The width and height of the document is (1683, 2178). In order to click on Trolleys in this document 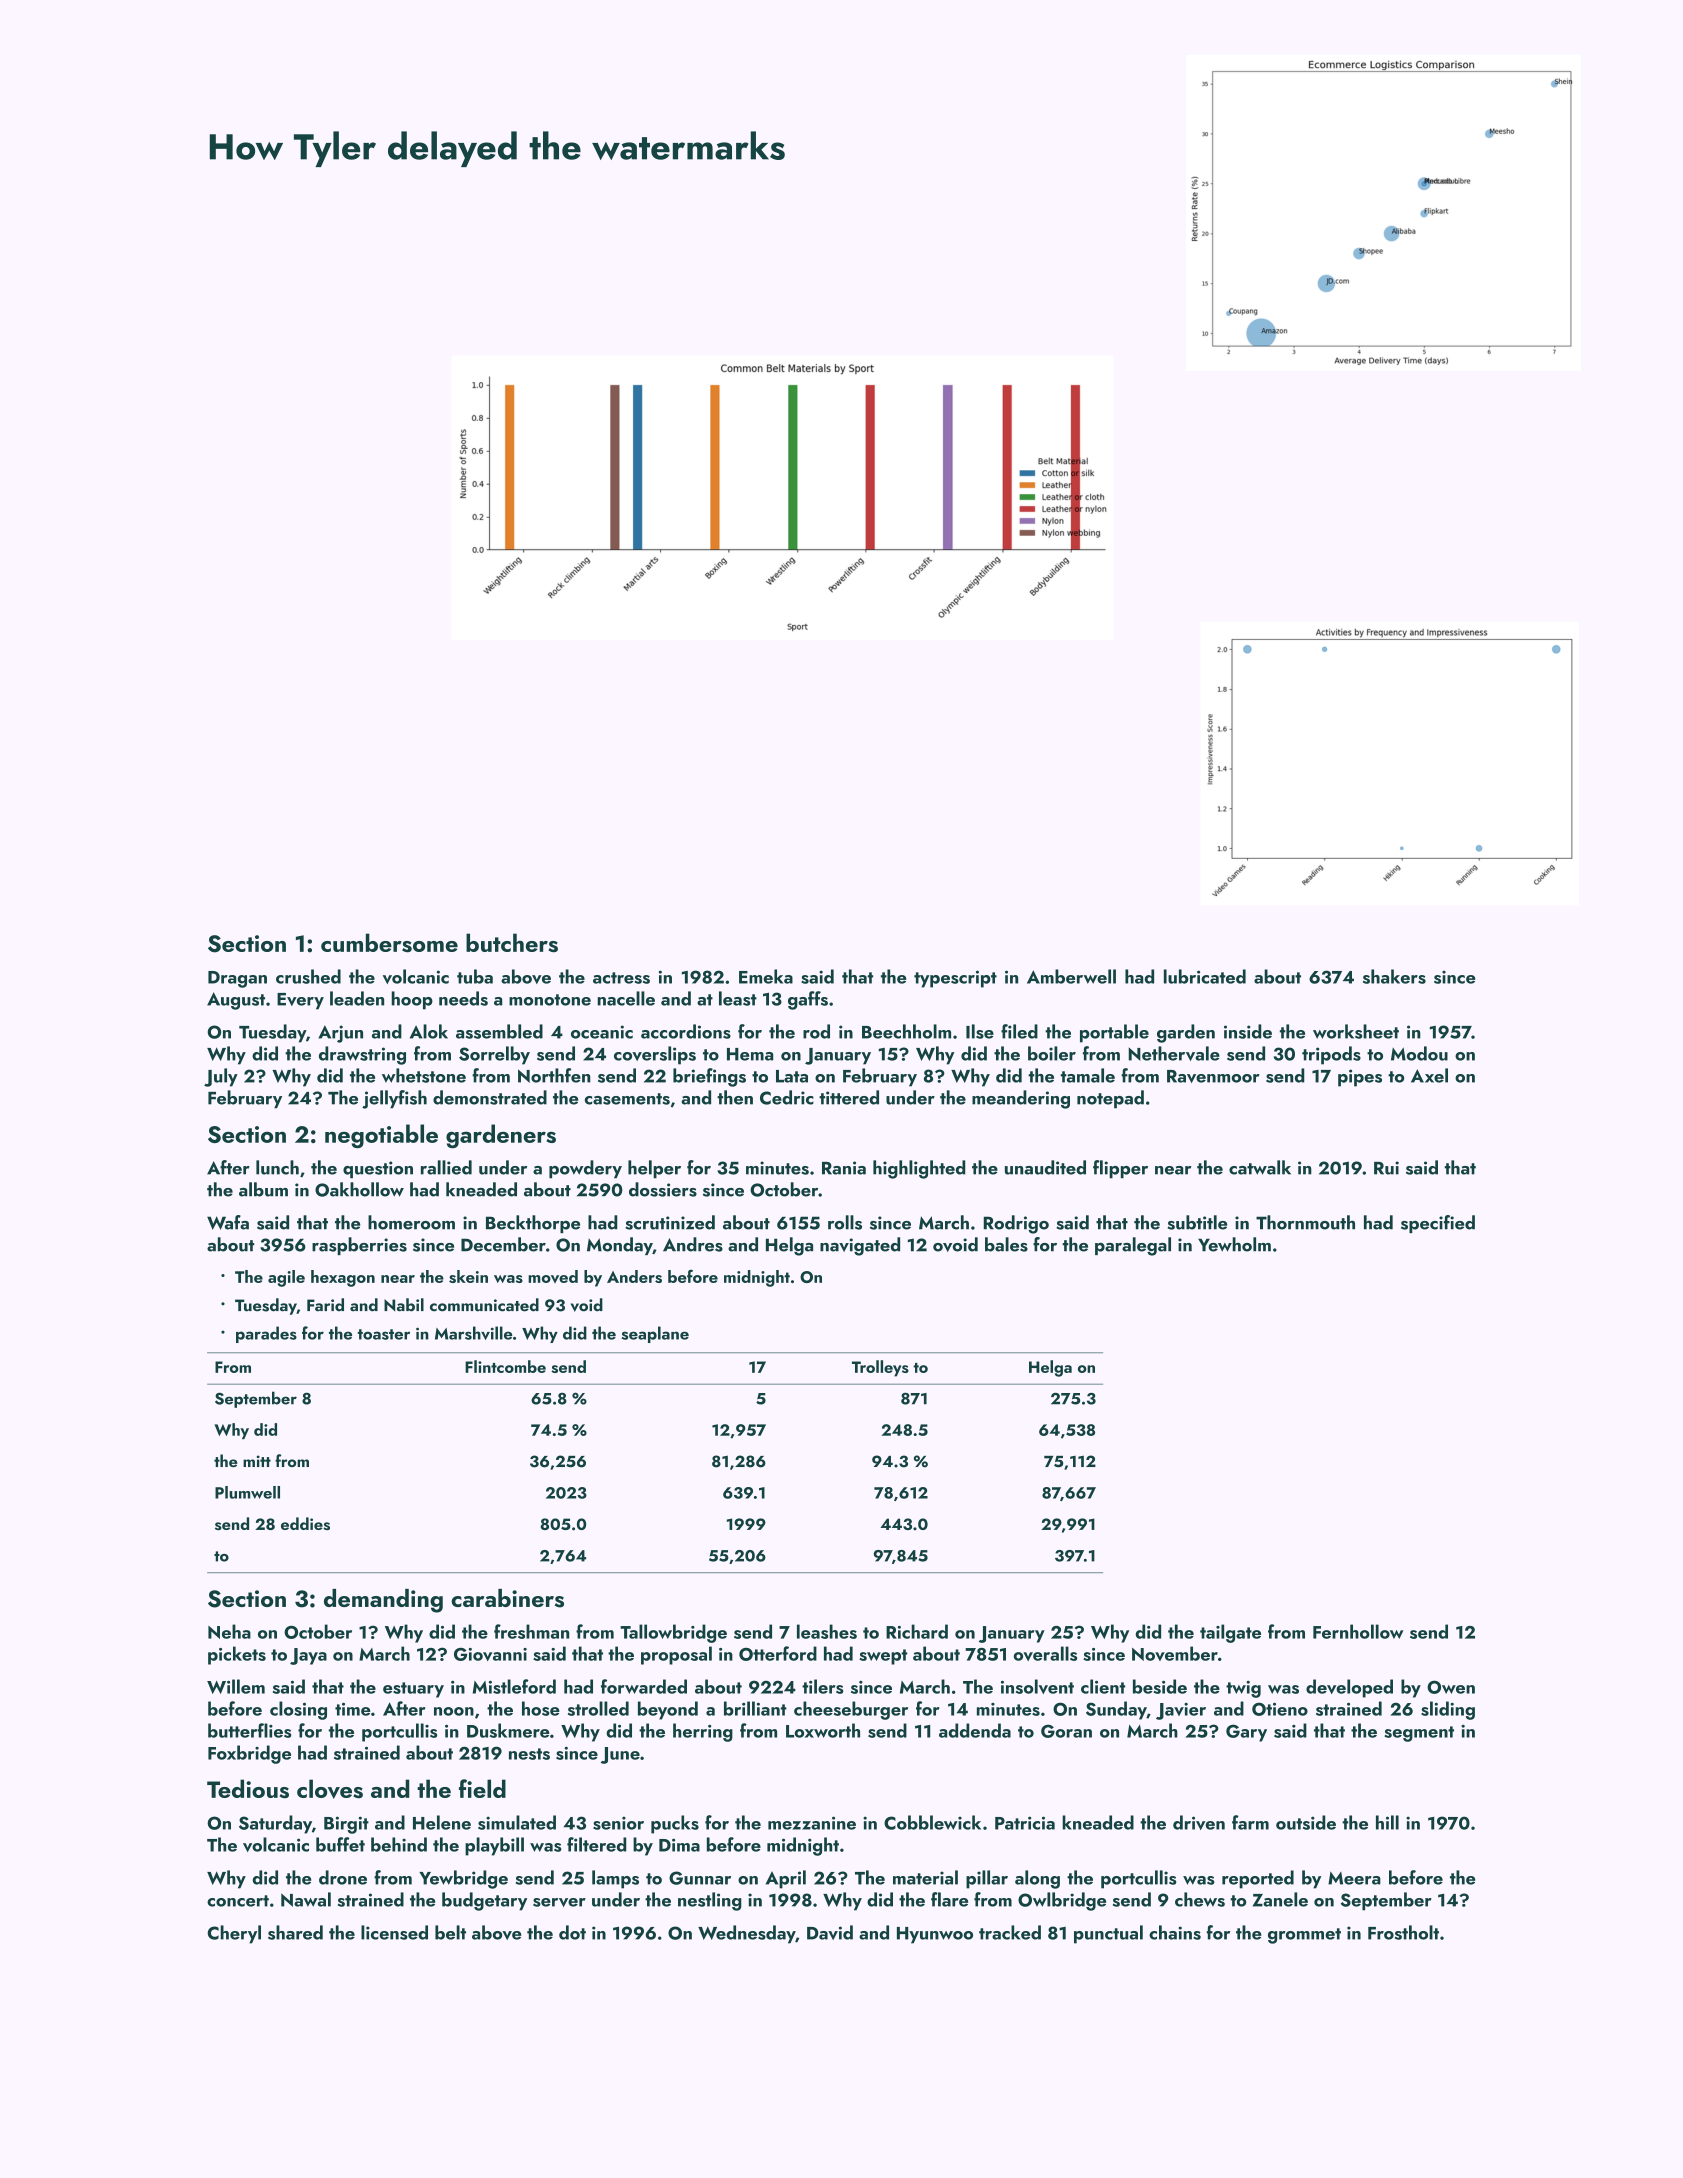, I will do `click(880, 1368)`.
